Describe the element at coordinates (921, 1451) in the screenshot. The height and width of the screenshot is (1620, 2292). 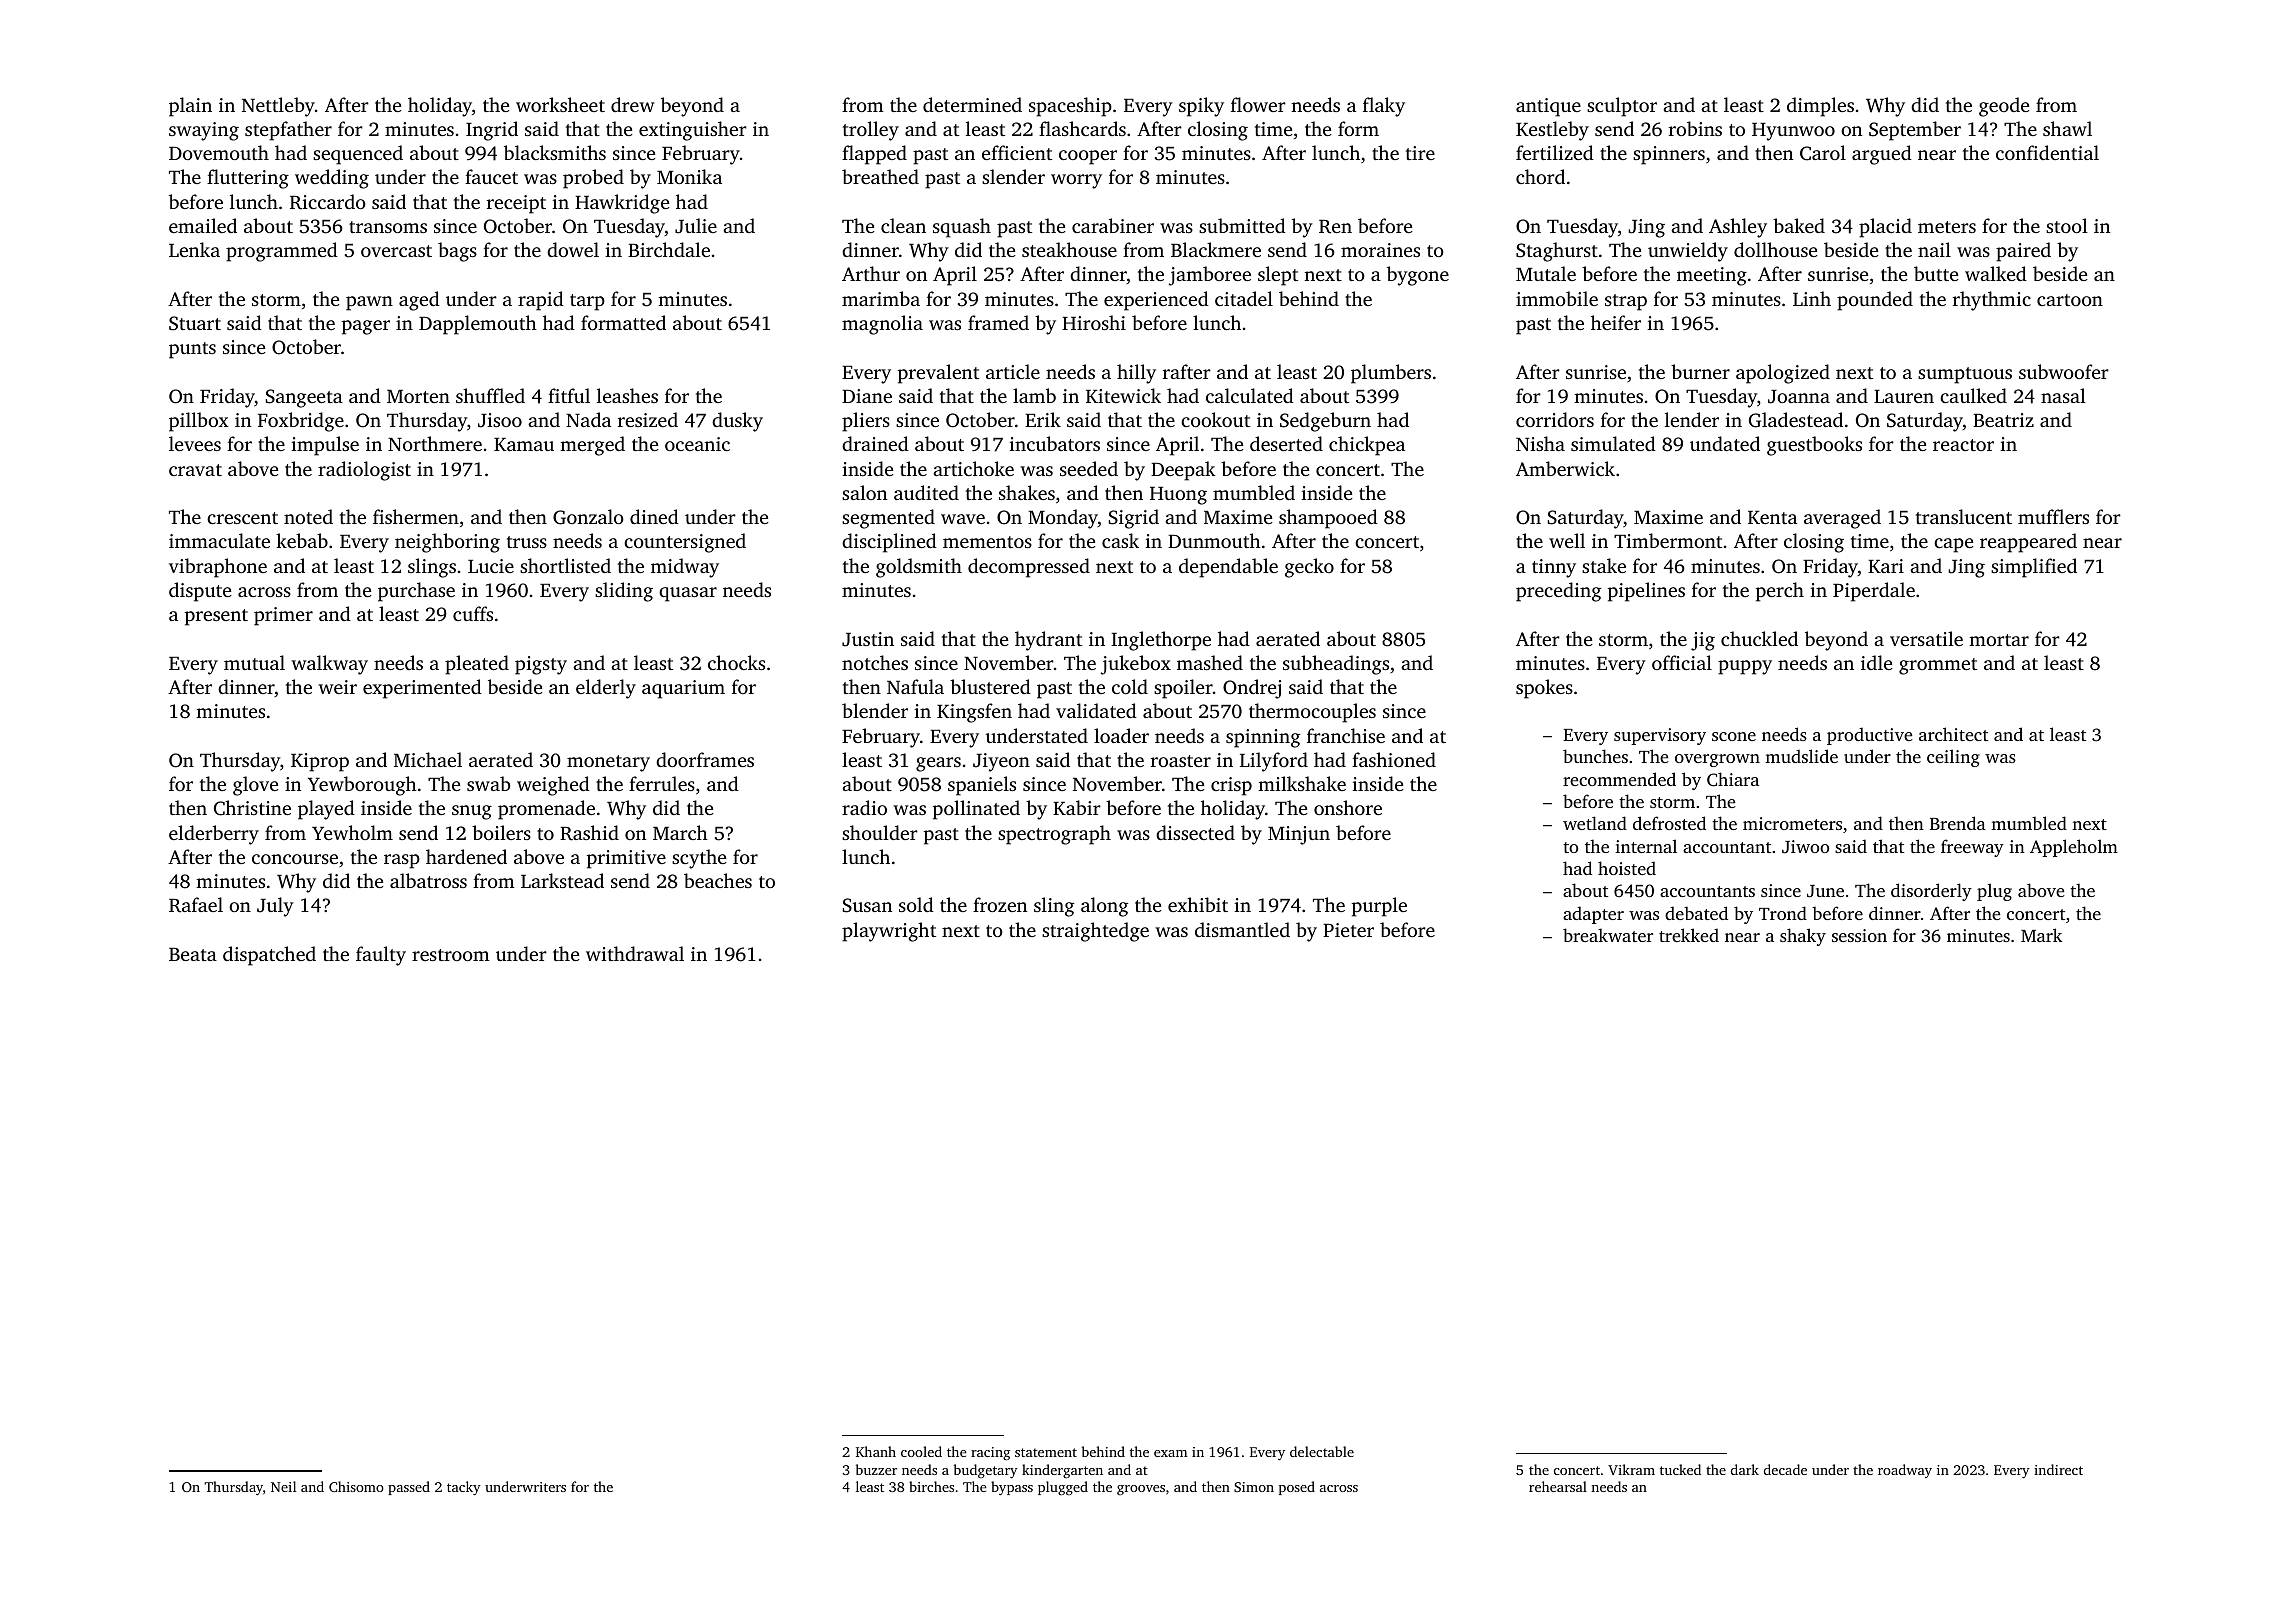
I see `cooled` at that location.
